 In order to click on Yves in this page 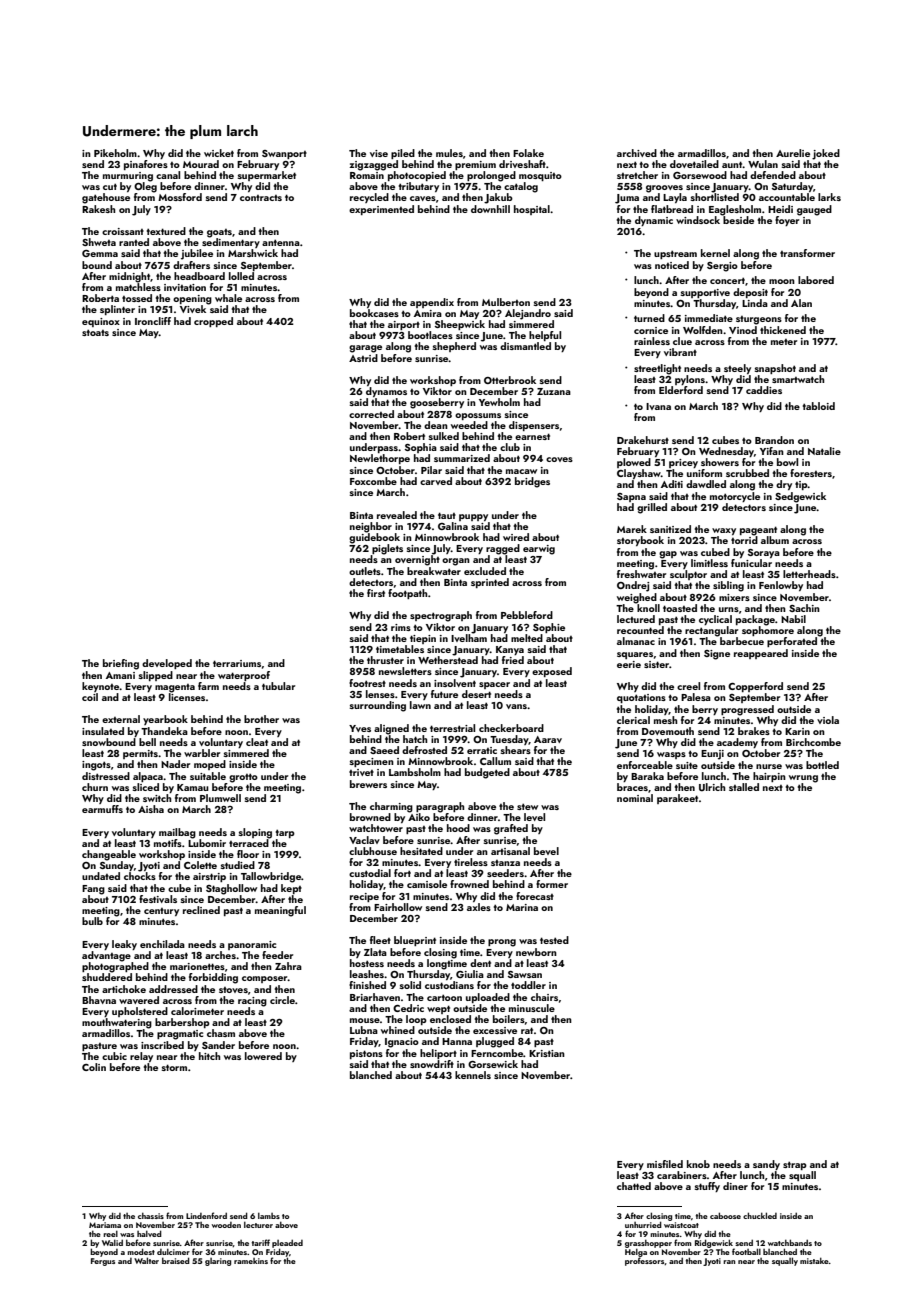, I will do `click(360, 728)`.
